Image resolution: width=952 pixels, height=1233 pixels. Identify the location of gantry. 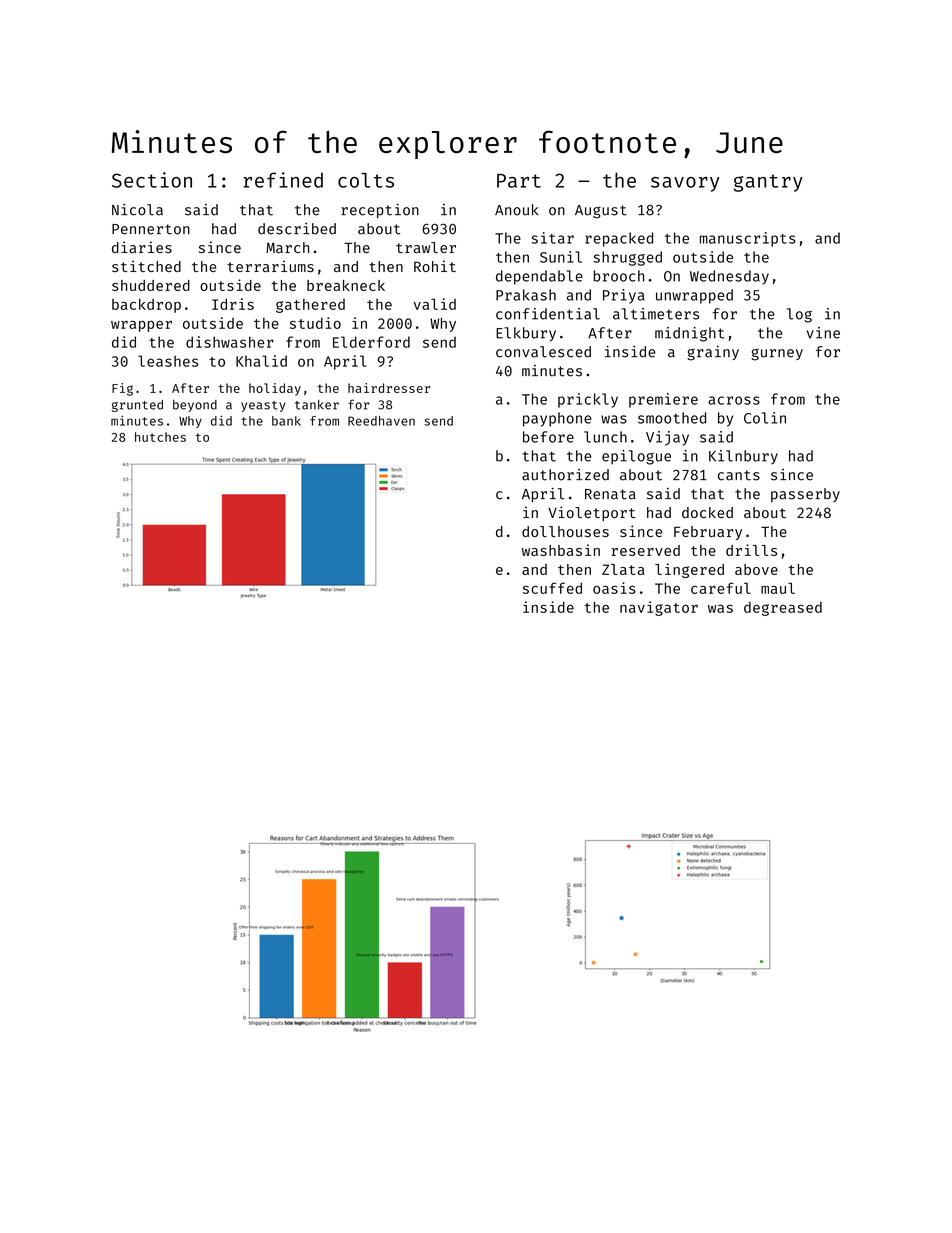
(768, 183).
